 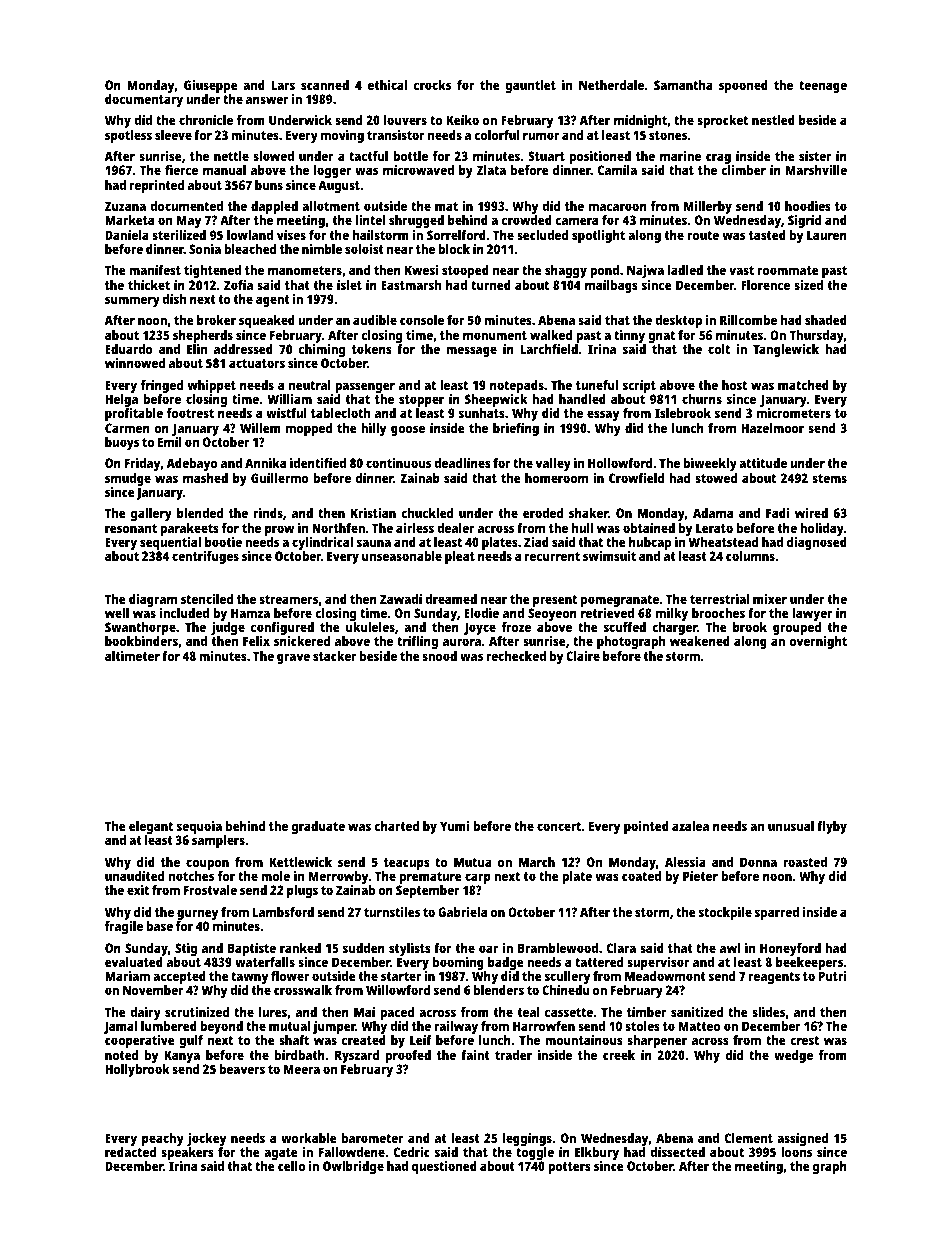 I want to click on beekeepers, so click(x=809, y=963).
